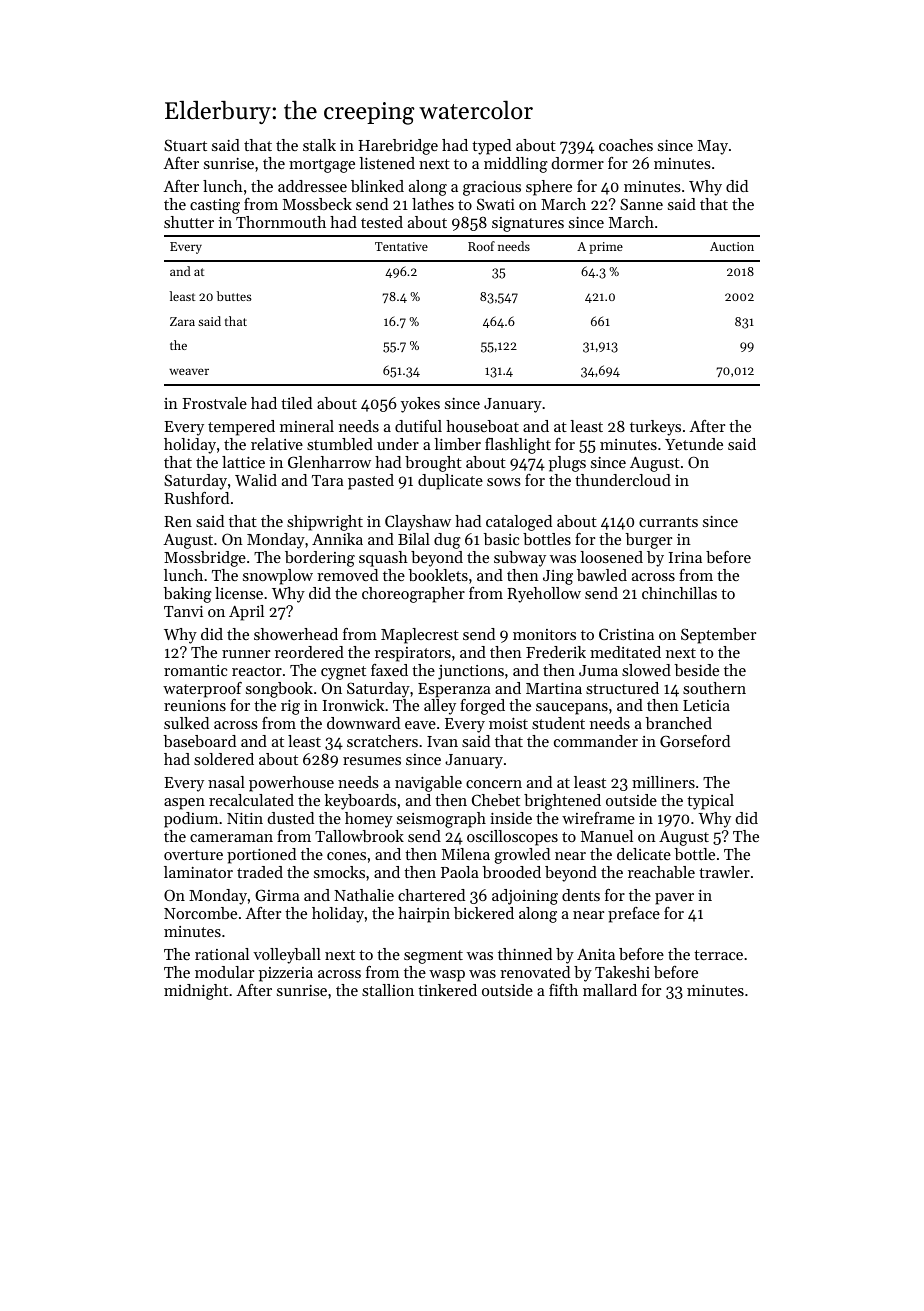 The width and height of the page is (924, 1311). What do you see at coordinates (186, 723) in the page?
I see `sulked` at bounding box center [186, 723].
